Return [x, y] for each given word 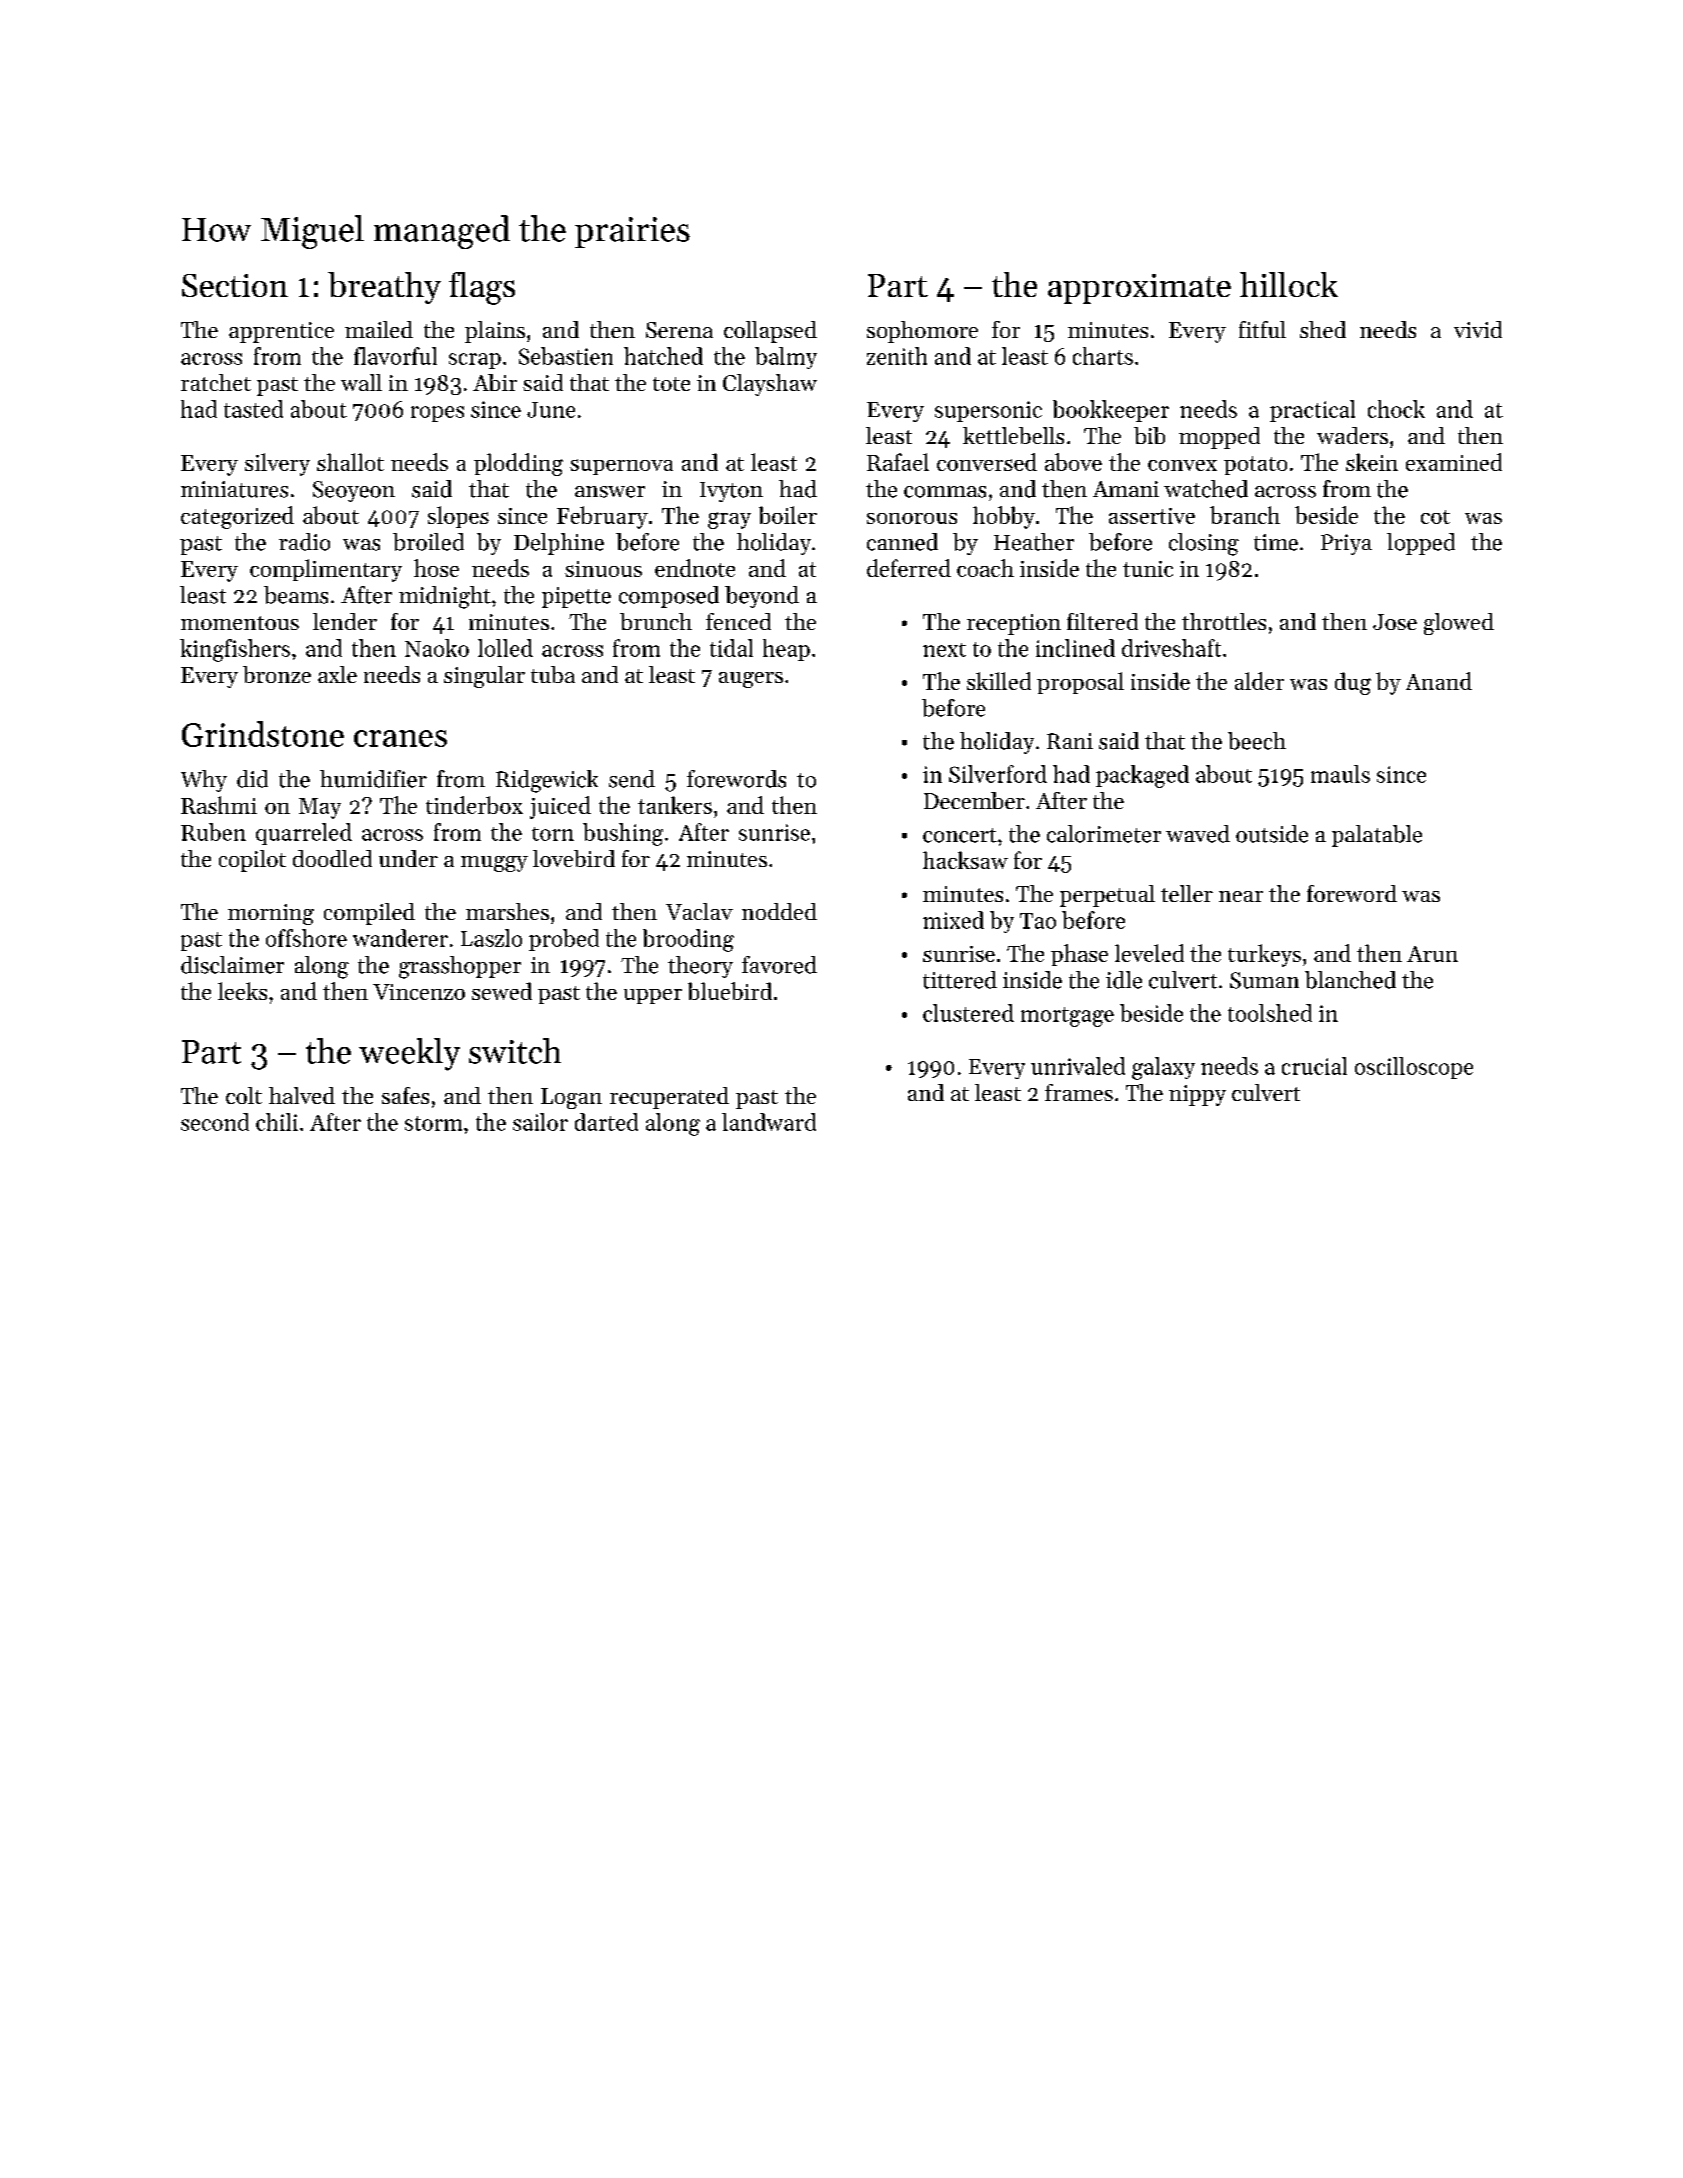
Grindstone [263, 734]
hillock [1289, 284]
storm [433, 1123]
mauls [1340, 774]
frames [1079, 1092]
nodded [779, 911]
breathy [384, 288]
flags [482, 288]
